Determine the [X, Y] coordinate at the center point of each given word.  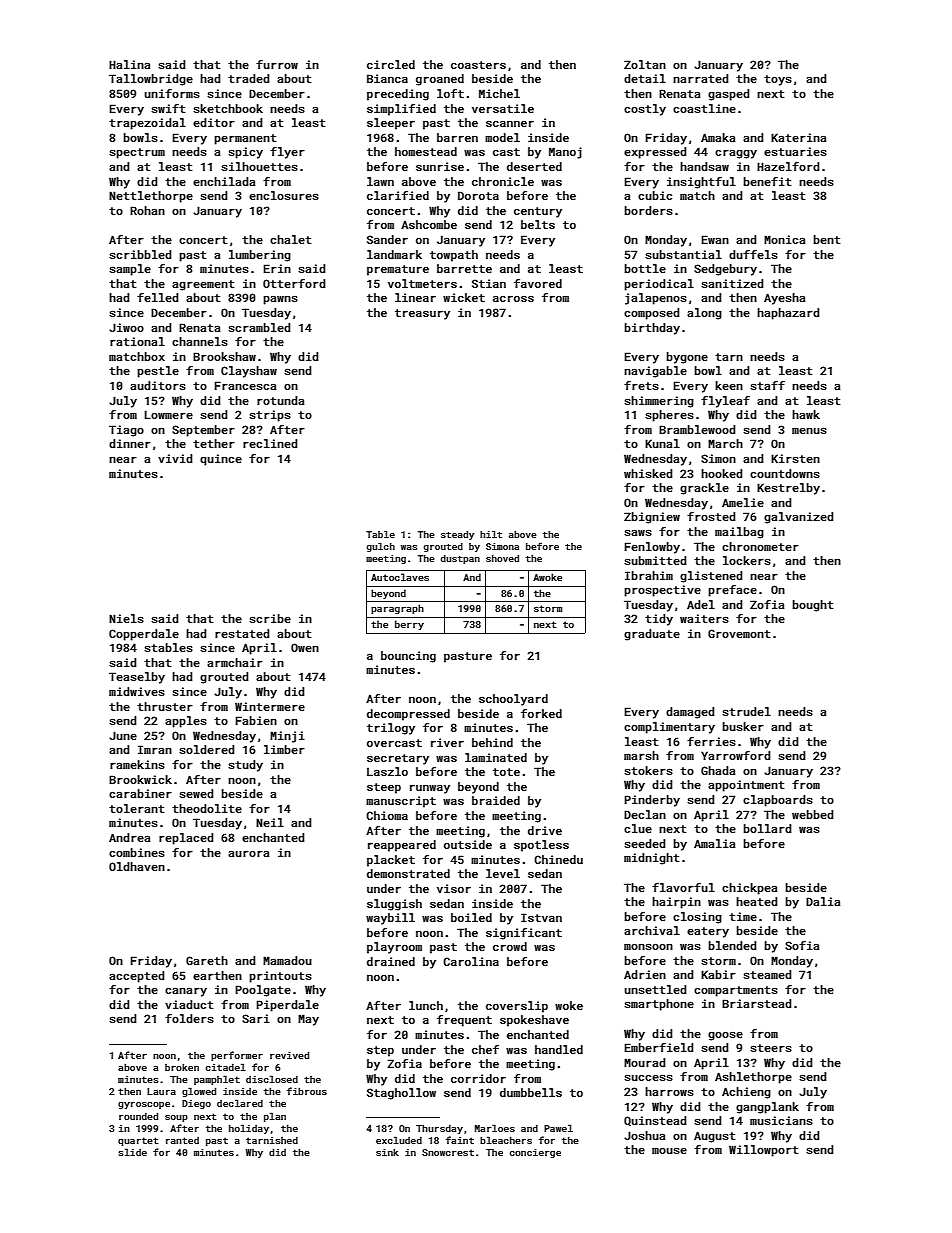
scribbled [140, 254]
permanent [245, 139]
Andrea [129, 837]
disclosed [272, 1079]
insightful [701, 183]
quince [221, 460]
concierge [535, 1153]
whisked [648, 473]
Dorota [478, 195]
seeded [645, 843]
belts [538, 224]
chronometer [760, 546]
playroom [394, 948]
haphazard [788, 314]
